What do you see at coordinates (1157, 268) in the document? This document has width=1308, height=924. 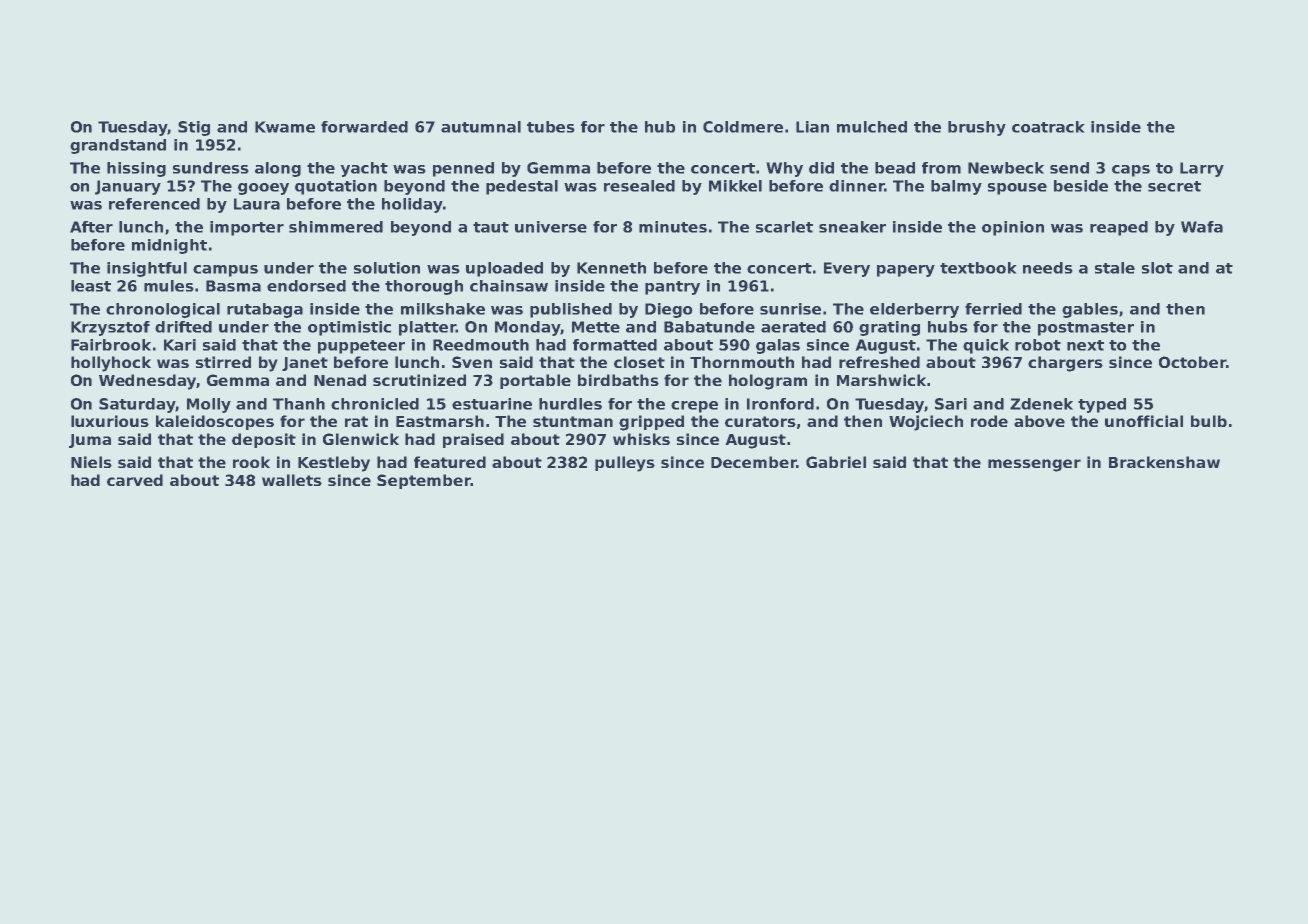 I see `slot` at bounding box center [1157, 268].
